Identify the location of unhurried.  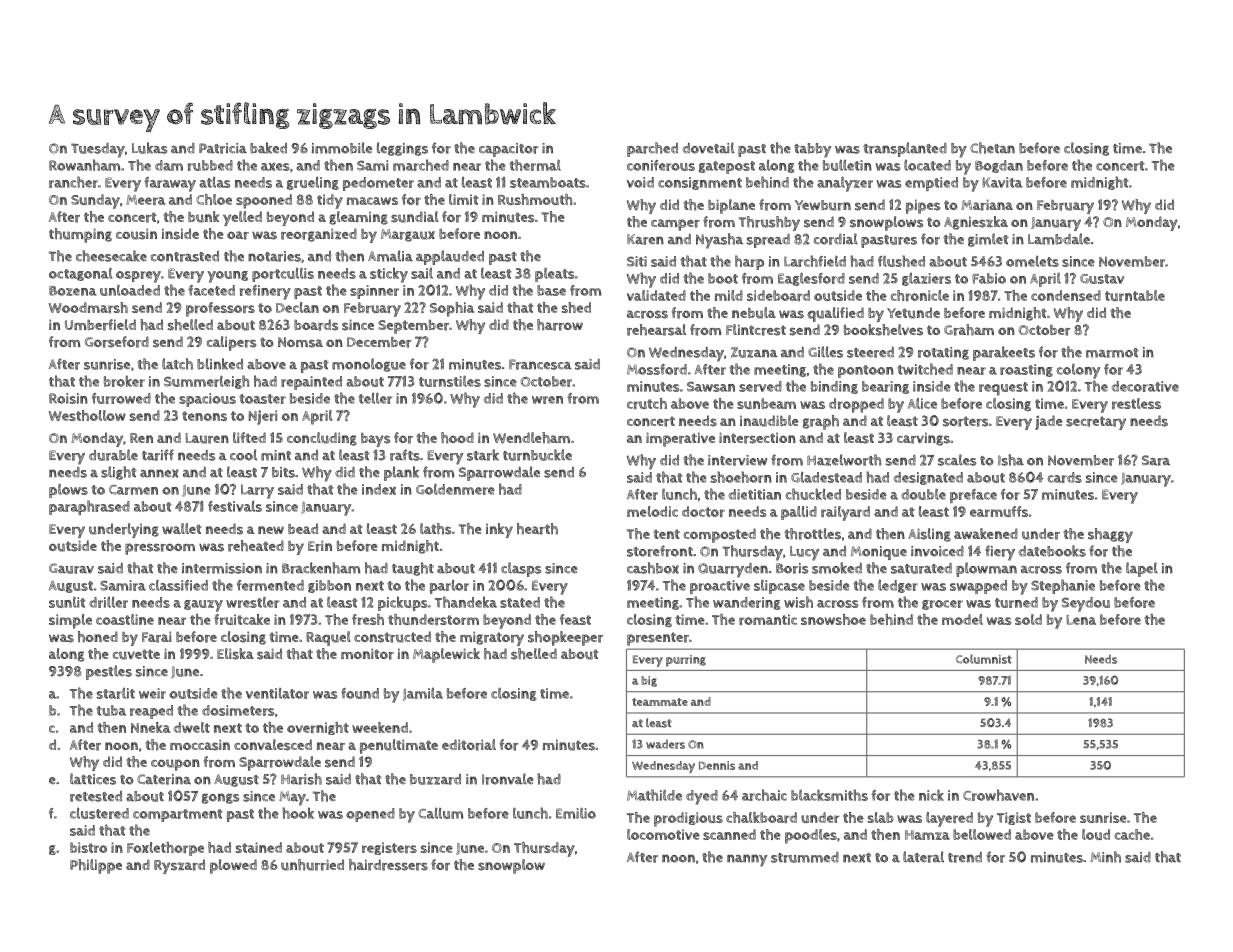
(312, 865).
